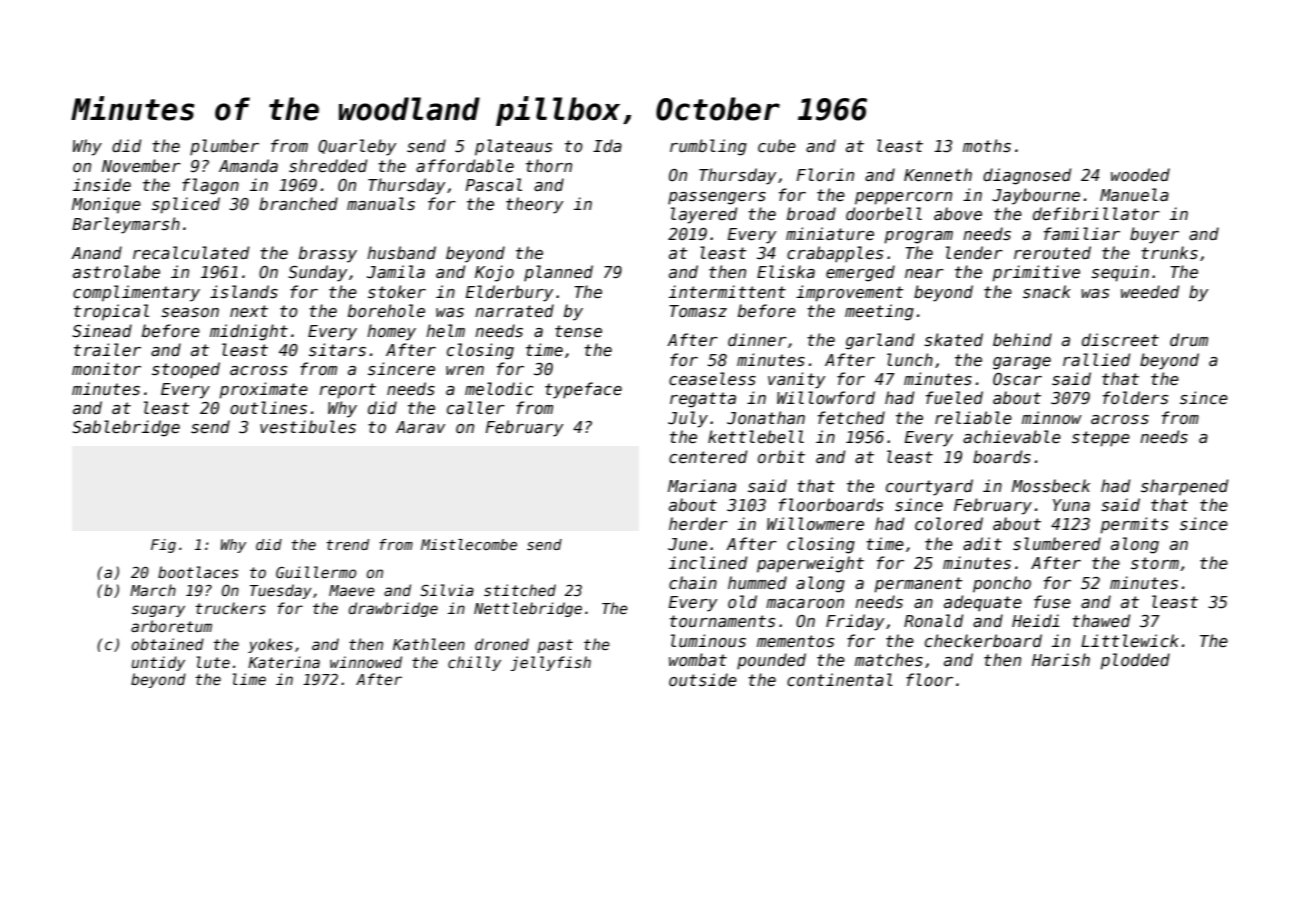  I want to click on colored, so click(949, 523).
